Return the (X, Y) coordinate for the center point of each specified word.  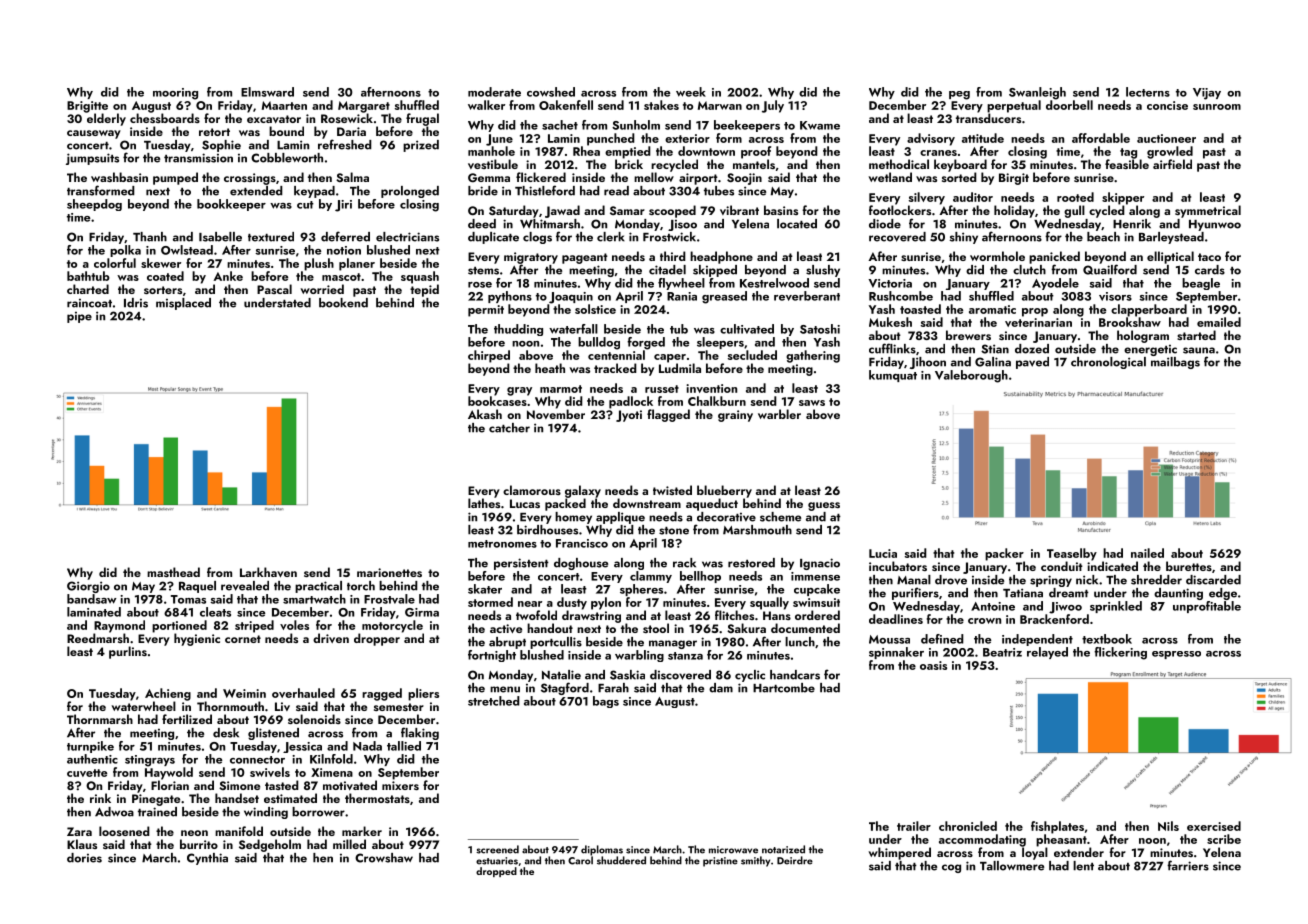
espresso (1176, 655)
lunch (800, 642)
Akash (485, 414)
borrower (318, 812)
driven (331, 638)
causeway (94, 134)
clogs (537, 238)
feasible (1127, 164)
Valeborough (971, 376)
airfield (1172, 164)
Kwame (820, 125)
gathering (813, 356)
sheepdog (94, 205)
